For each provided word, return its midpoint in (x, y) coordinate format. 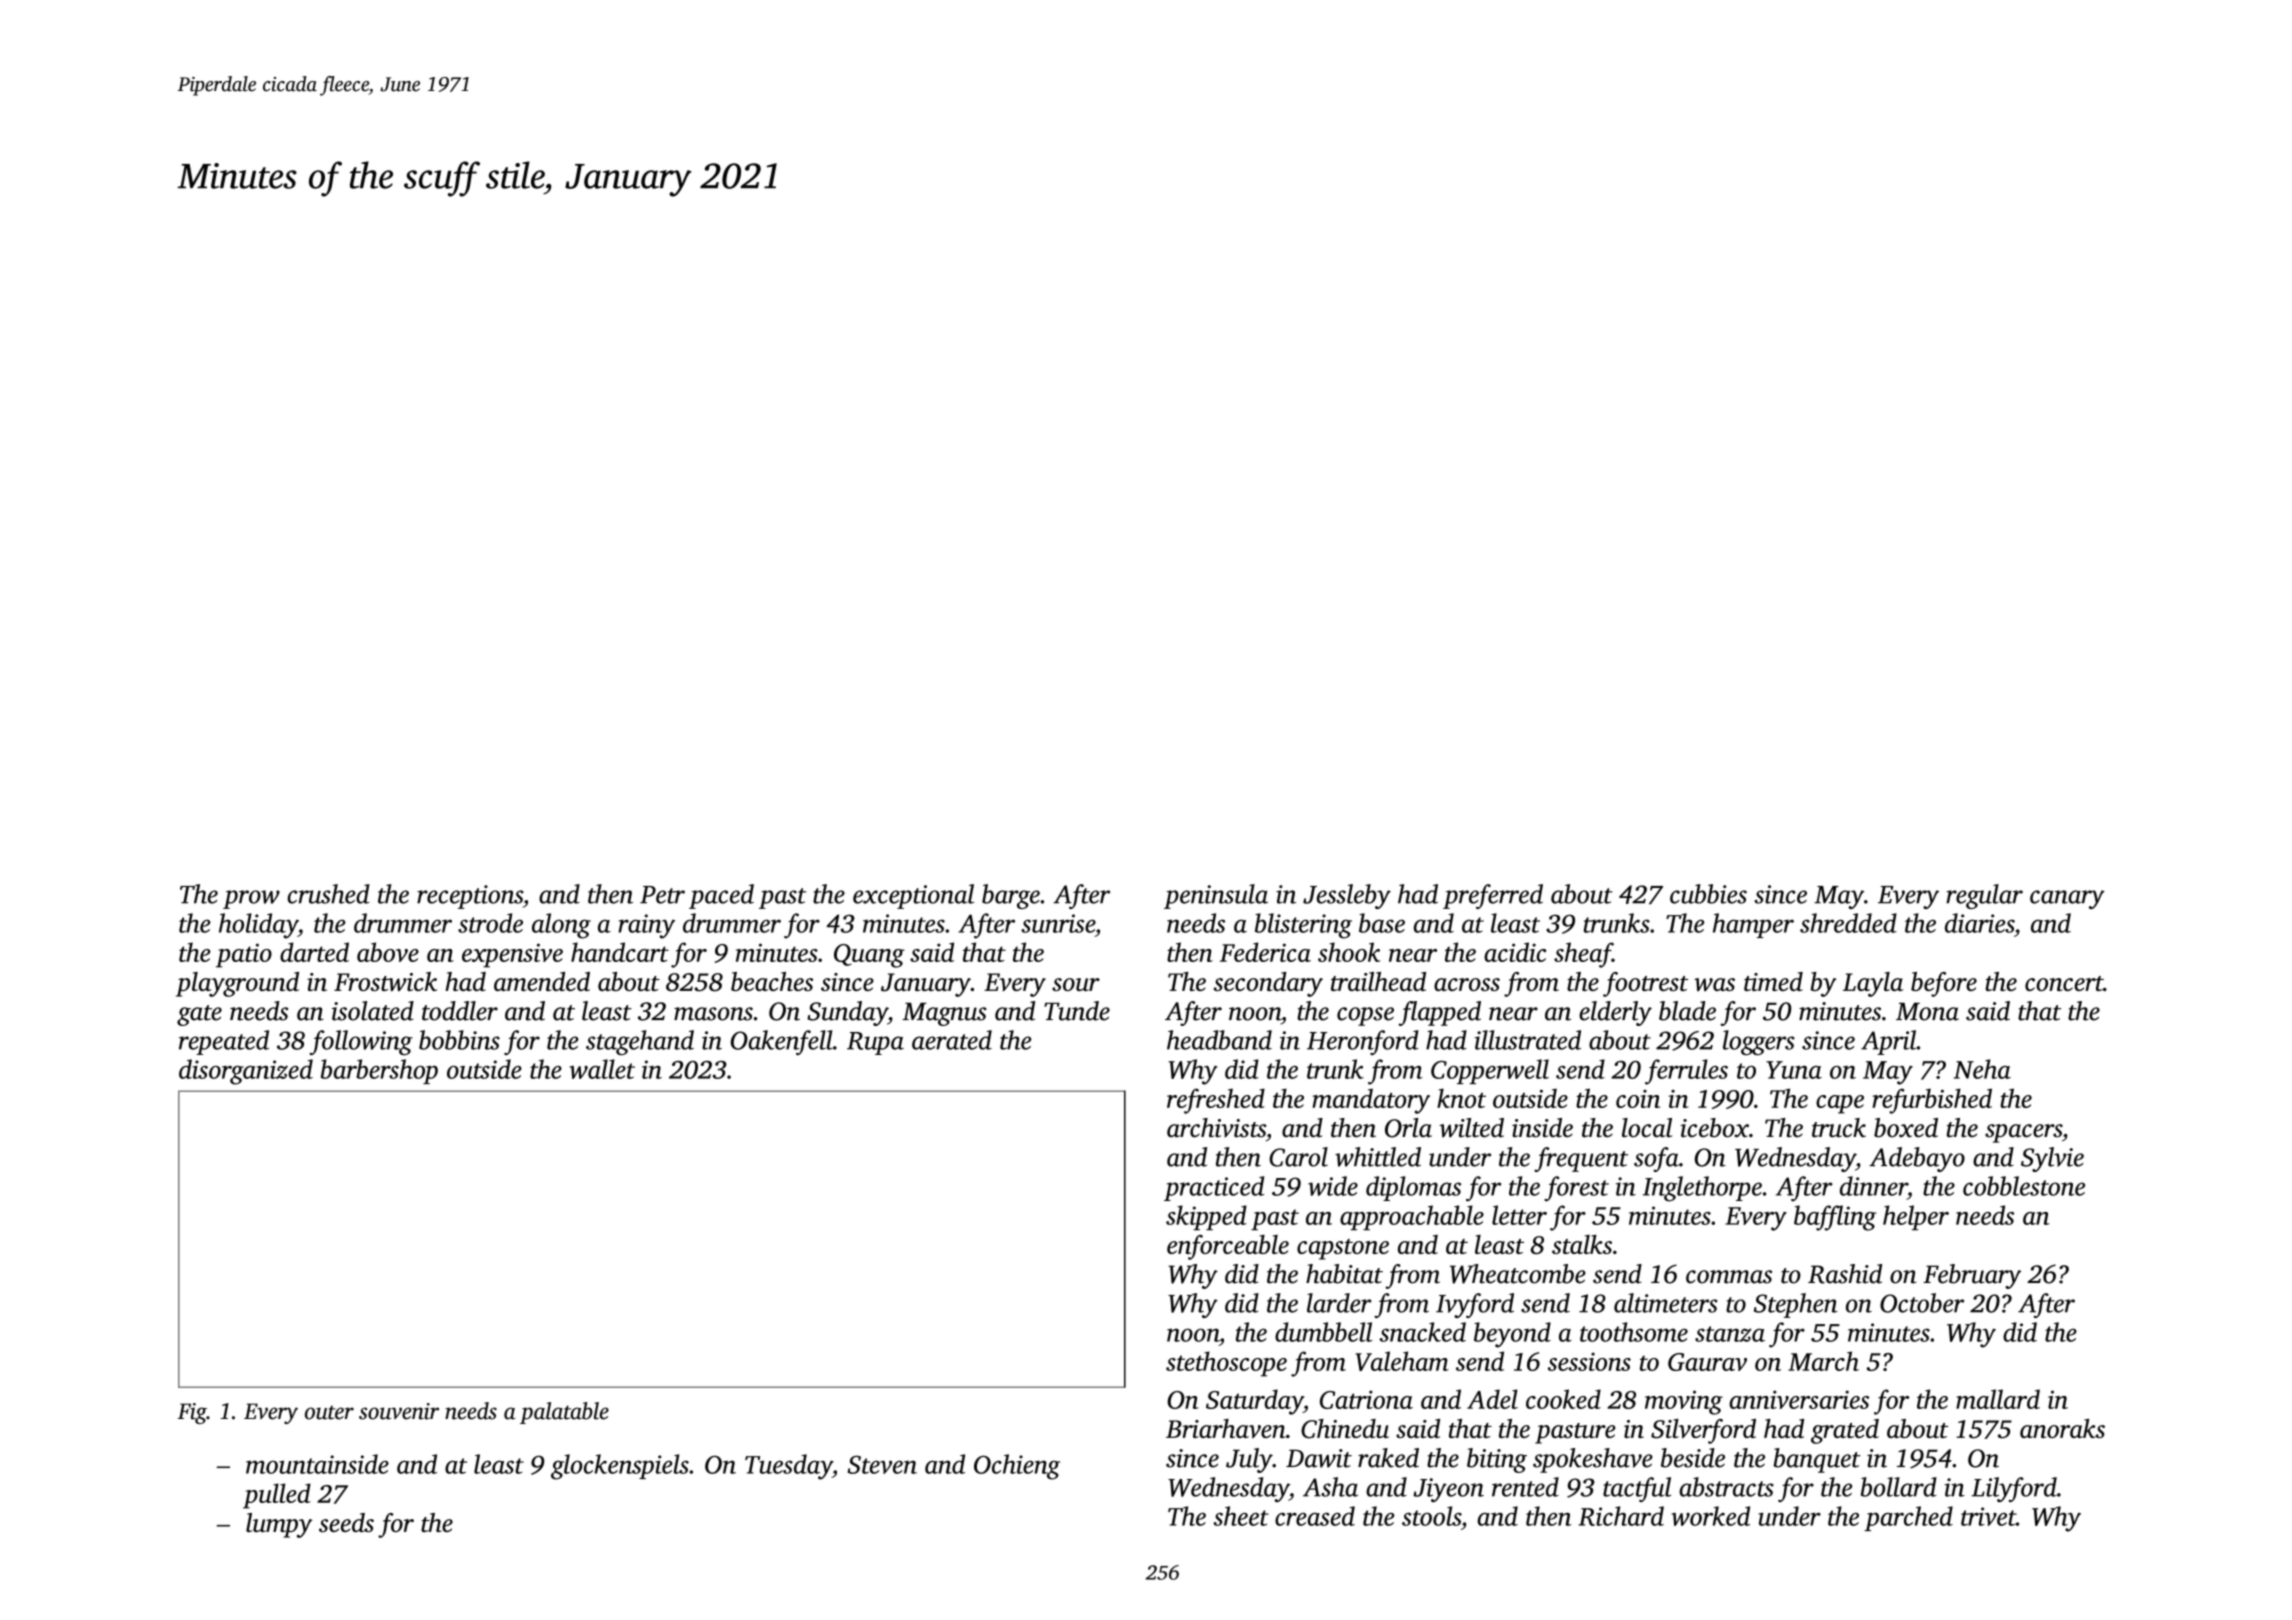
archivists (1216, 1128)
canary (2067, 899)
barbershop (379, 1071)
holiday (258, 926)
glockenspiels (620, 1467)
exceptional (913, 896)
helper (1916, 1217)
